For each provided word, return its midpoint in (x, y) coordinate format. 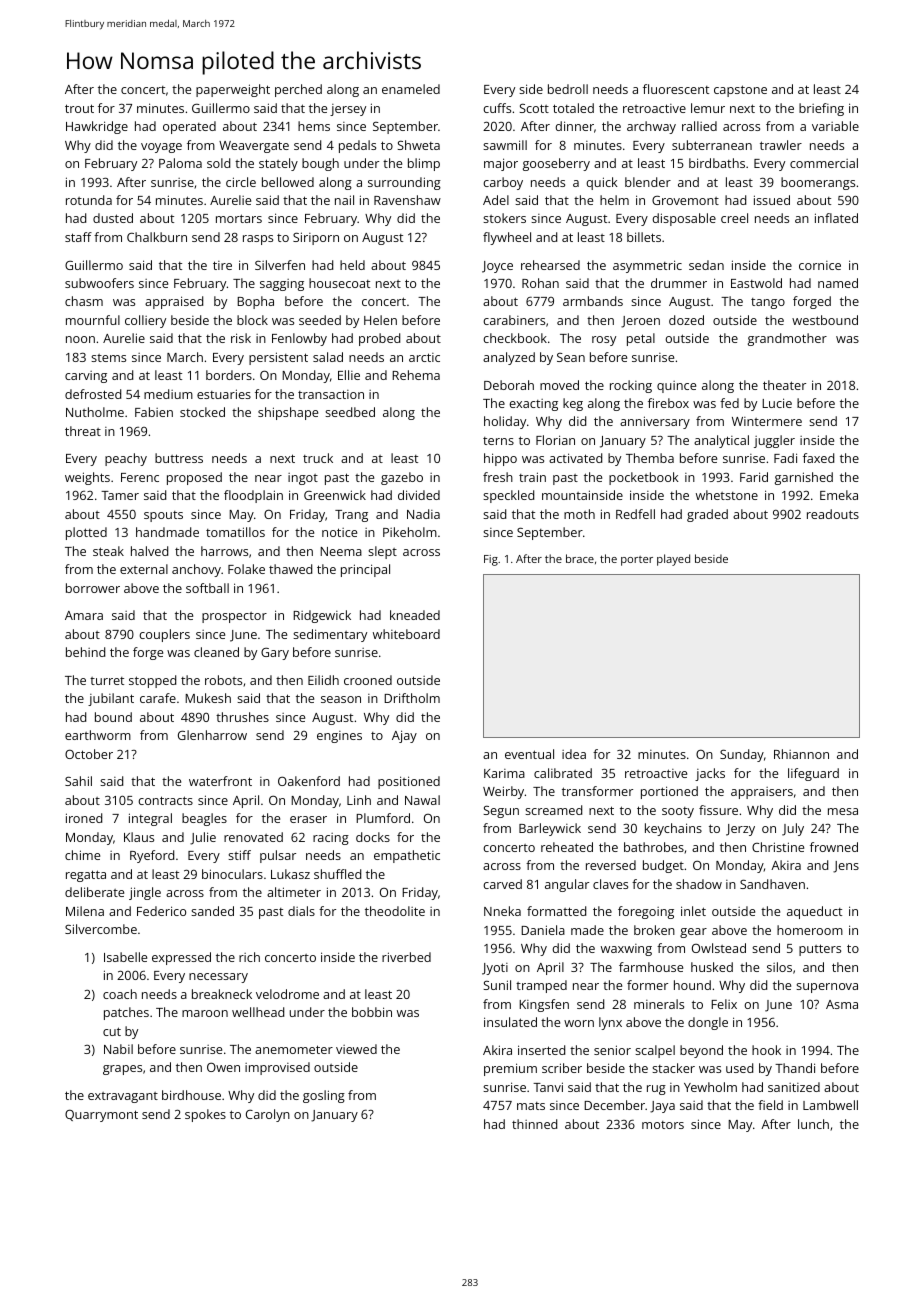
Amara (84, 615)
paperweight (233, 90)
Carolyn (268, 1115)
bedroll (568, 89)
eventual (529, 754)
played (673, 560)
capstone (740, 91)
